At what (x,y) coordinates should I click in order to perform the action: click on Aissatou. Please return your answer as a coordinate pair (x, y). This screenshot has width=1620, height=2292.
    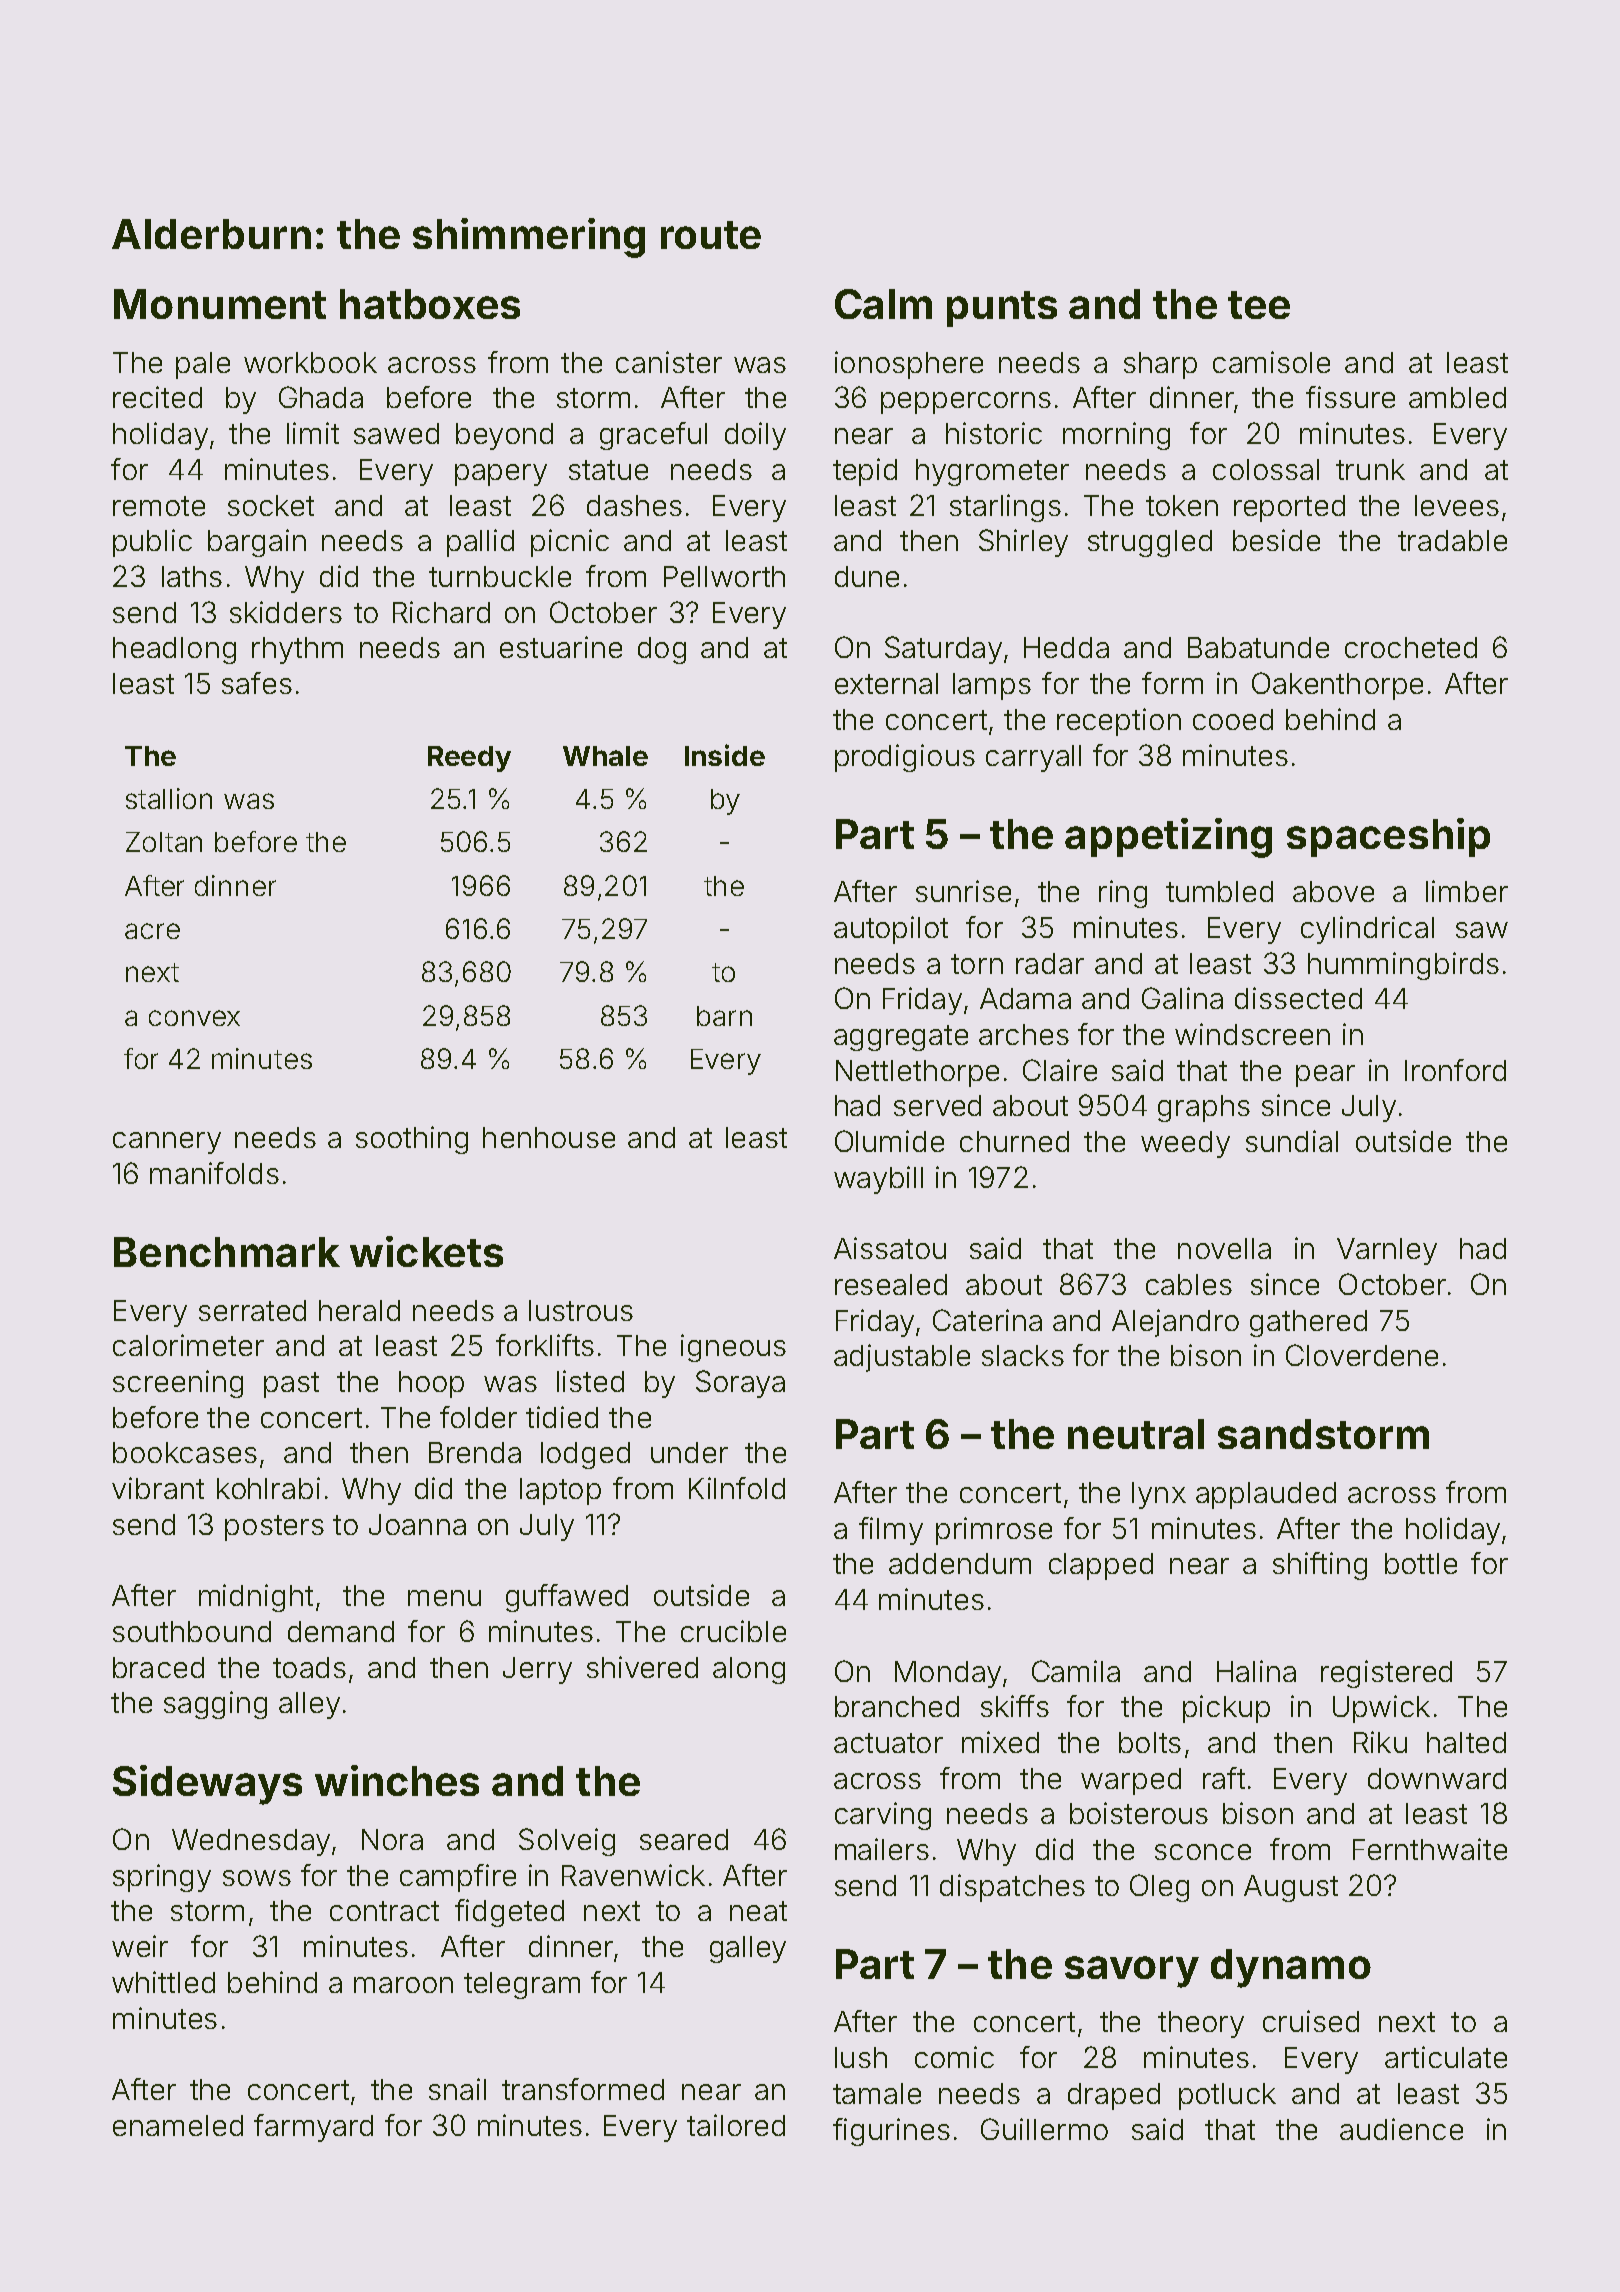
    Looking at the image, I should click on (890, 1248).
